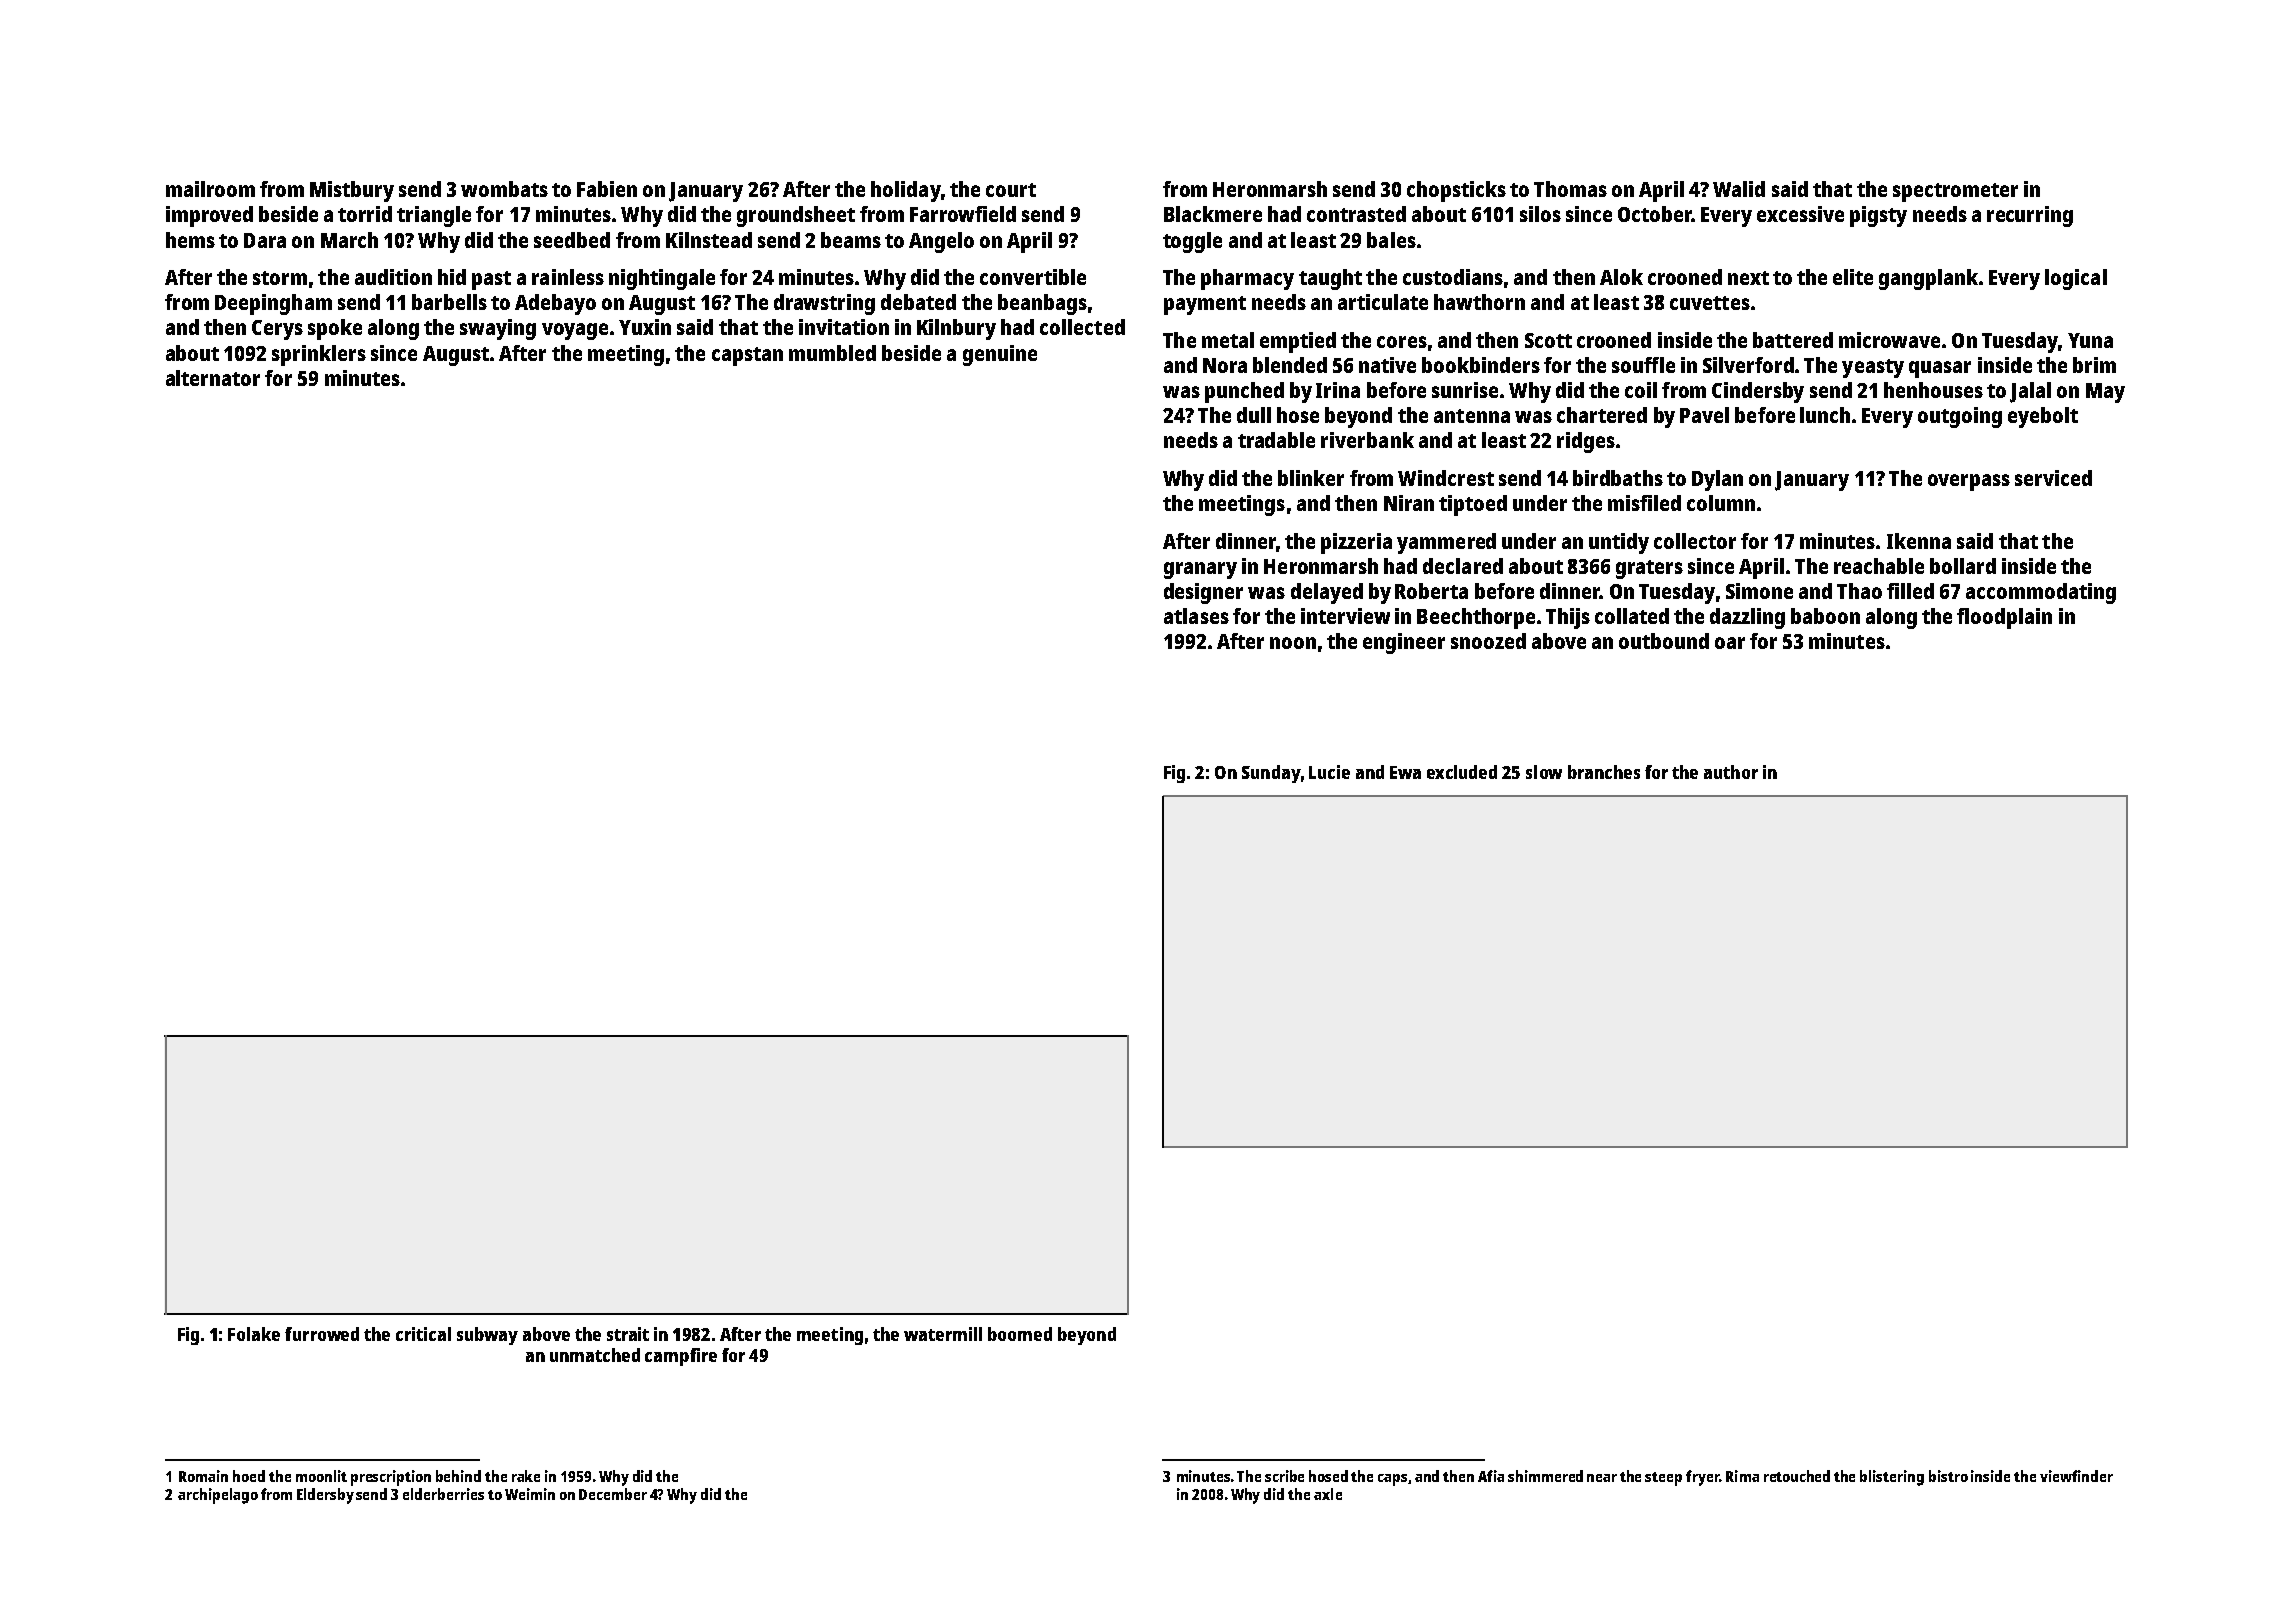 This screenshot has height=1620, width=2292. I want to click on mailroom, so click(210, 189).
